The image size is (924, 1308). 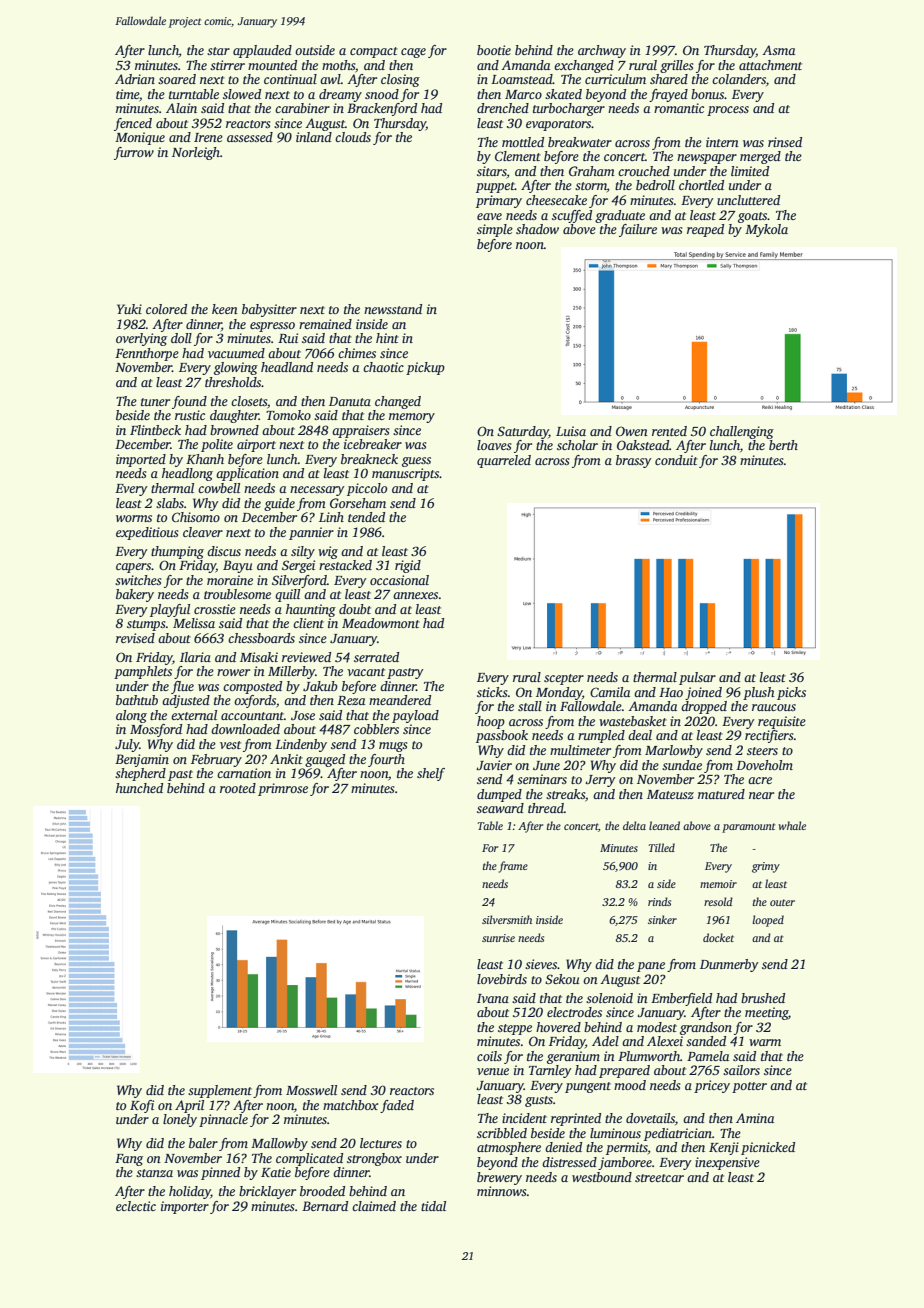 I want to click on mounted, so click(x=272, y=65).
